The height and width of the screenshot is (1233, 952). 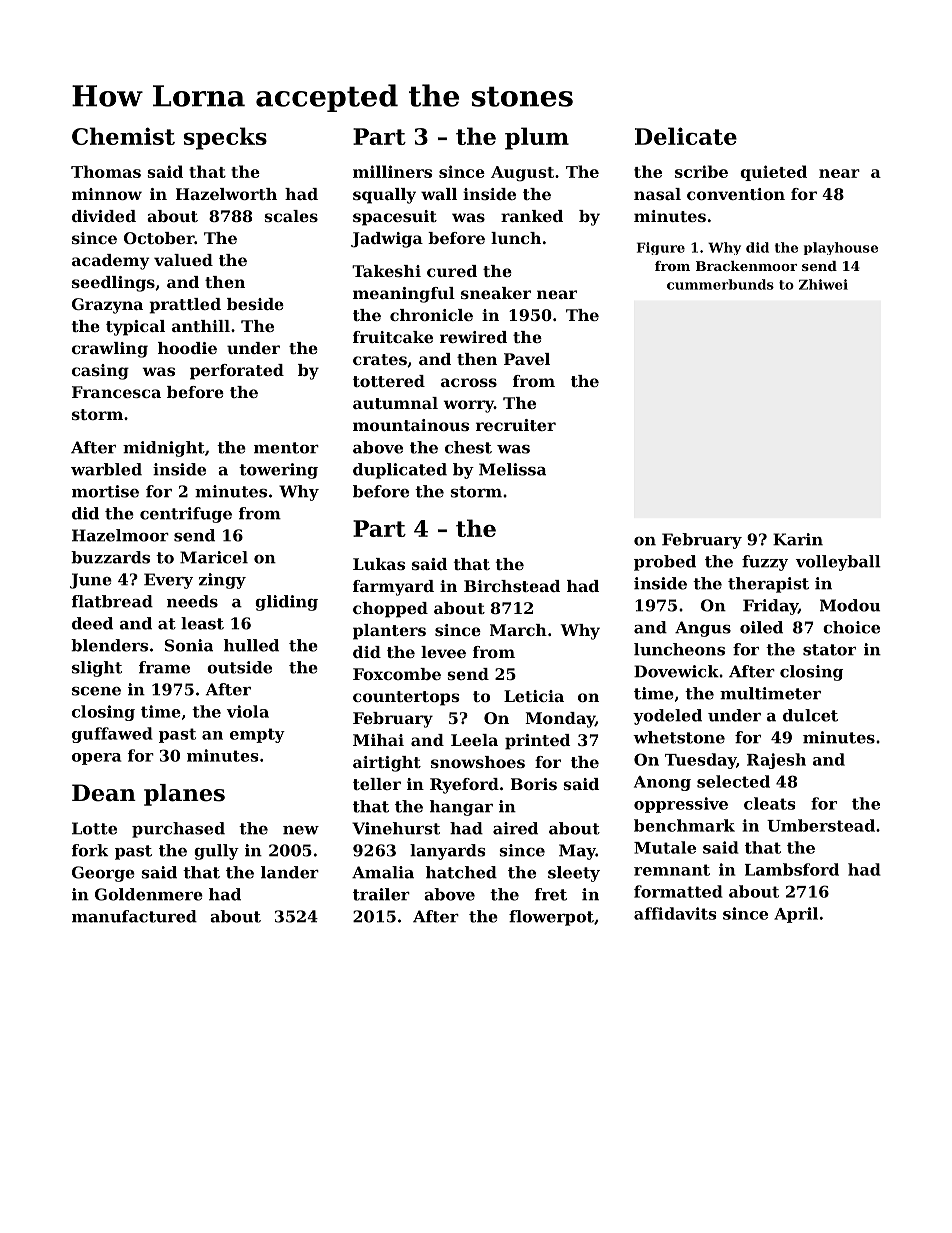 I want to click on scene, so click(x=96, y=691).
